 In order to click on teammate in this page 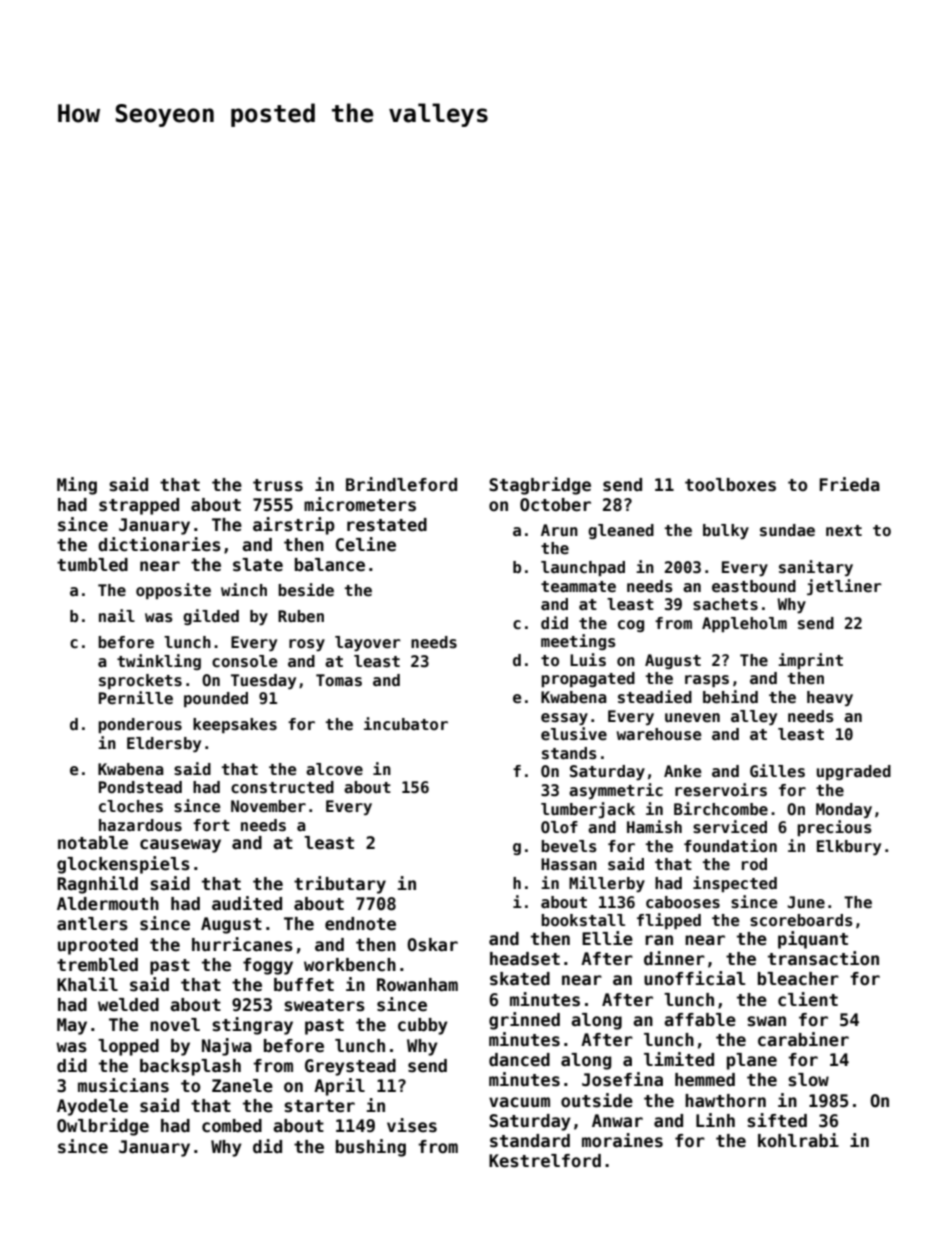, I will do `click(578, 587)`.
